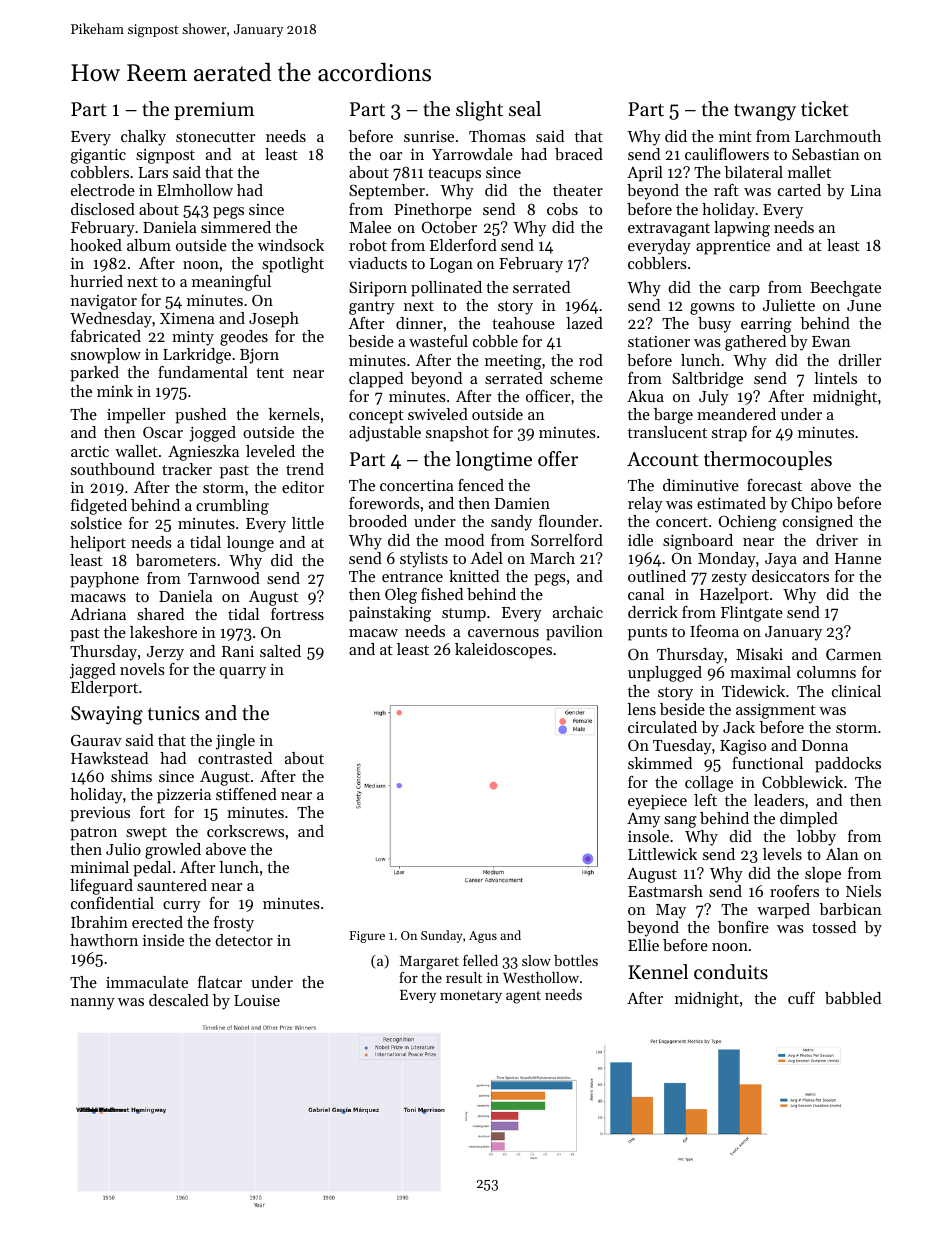 The image size is (952, 1233). I want to click on Elderford, so click(463, 245).
